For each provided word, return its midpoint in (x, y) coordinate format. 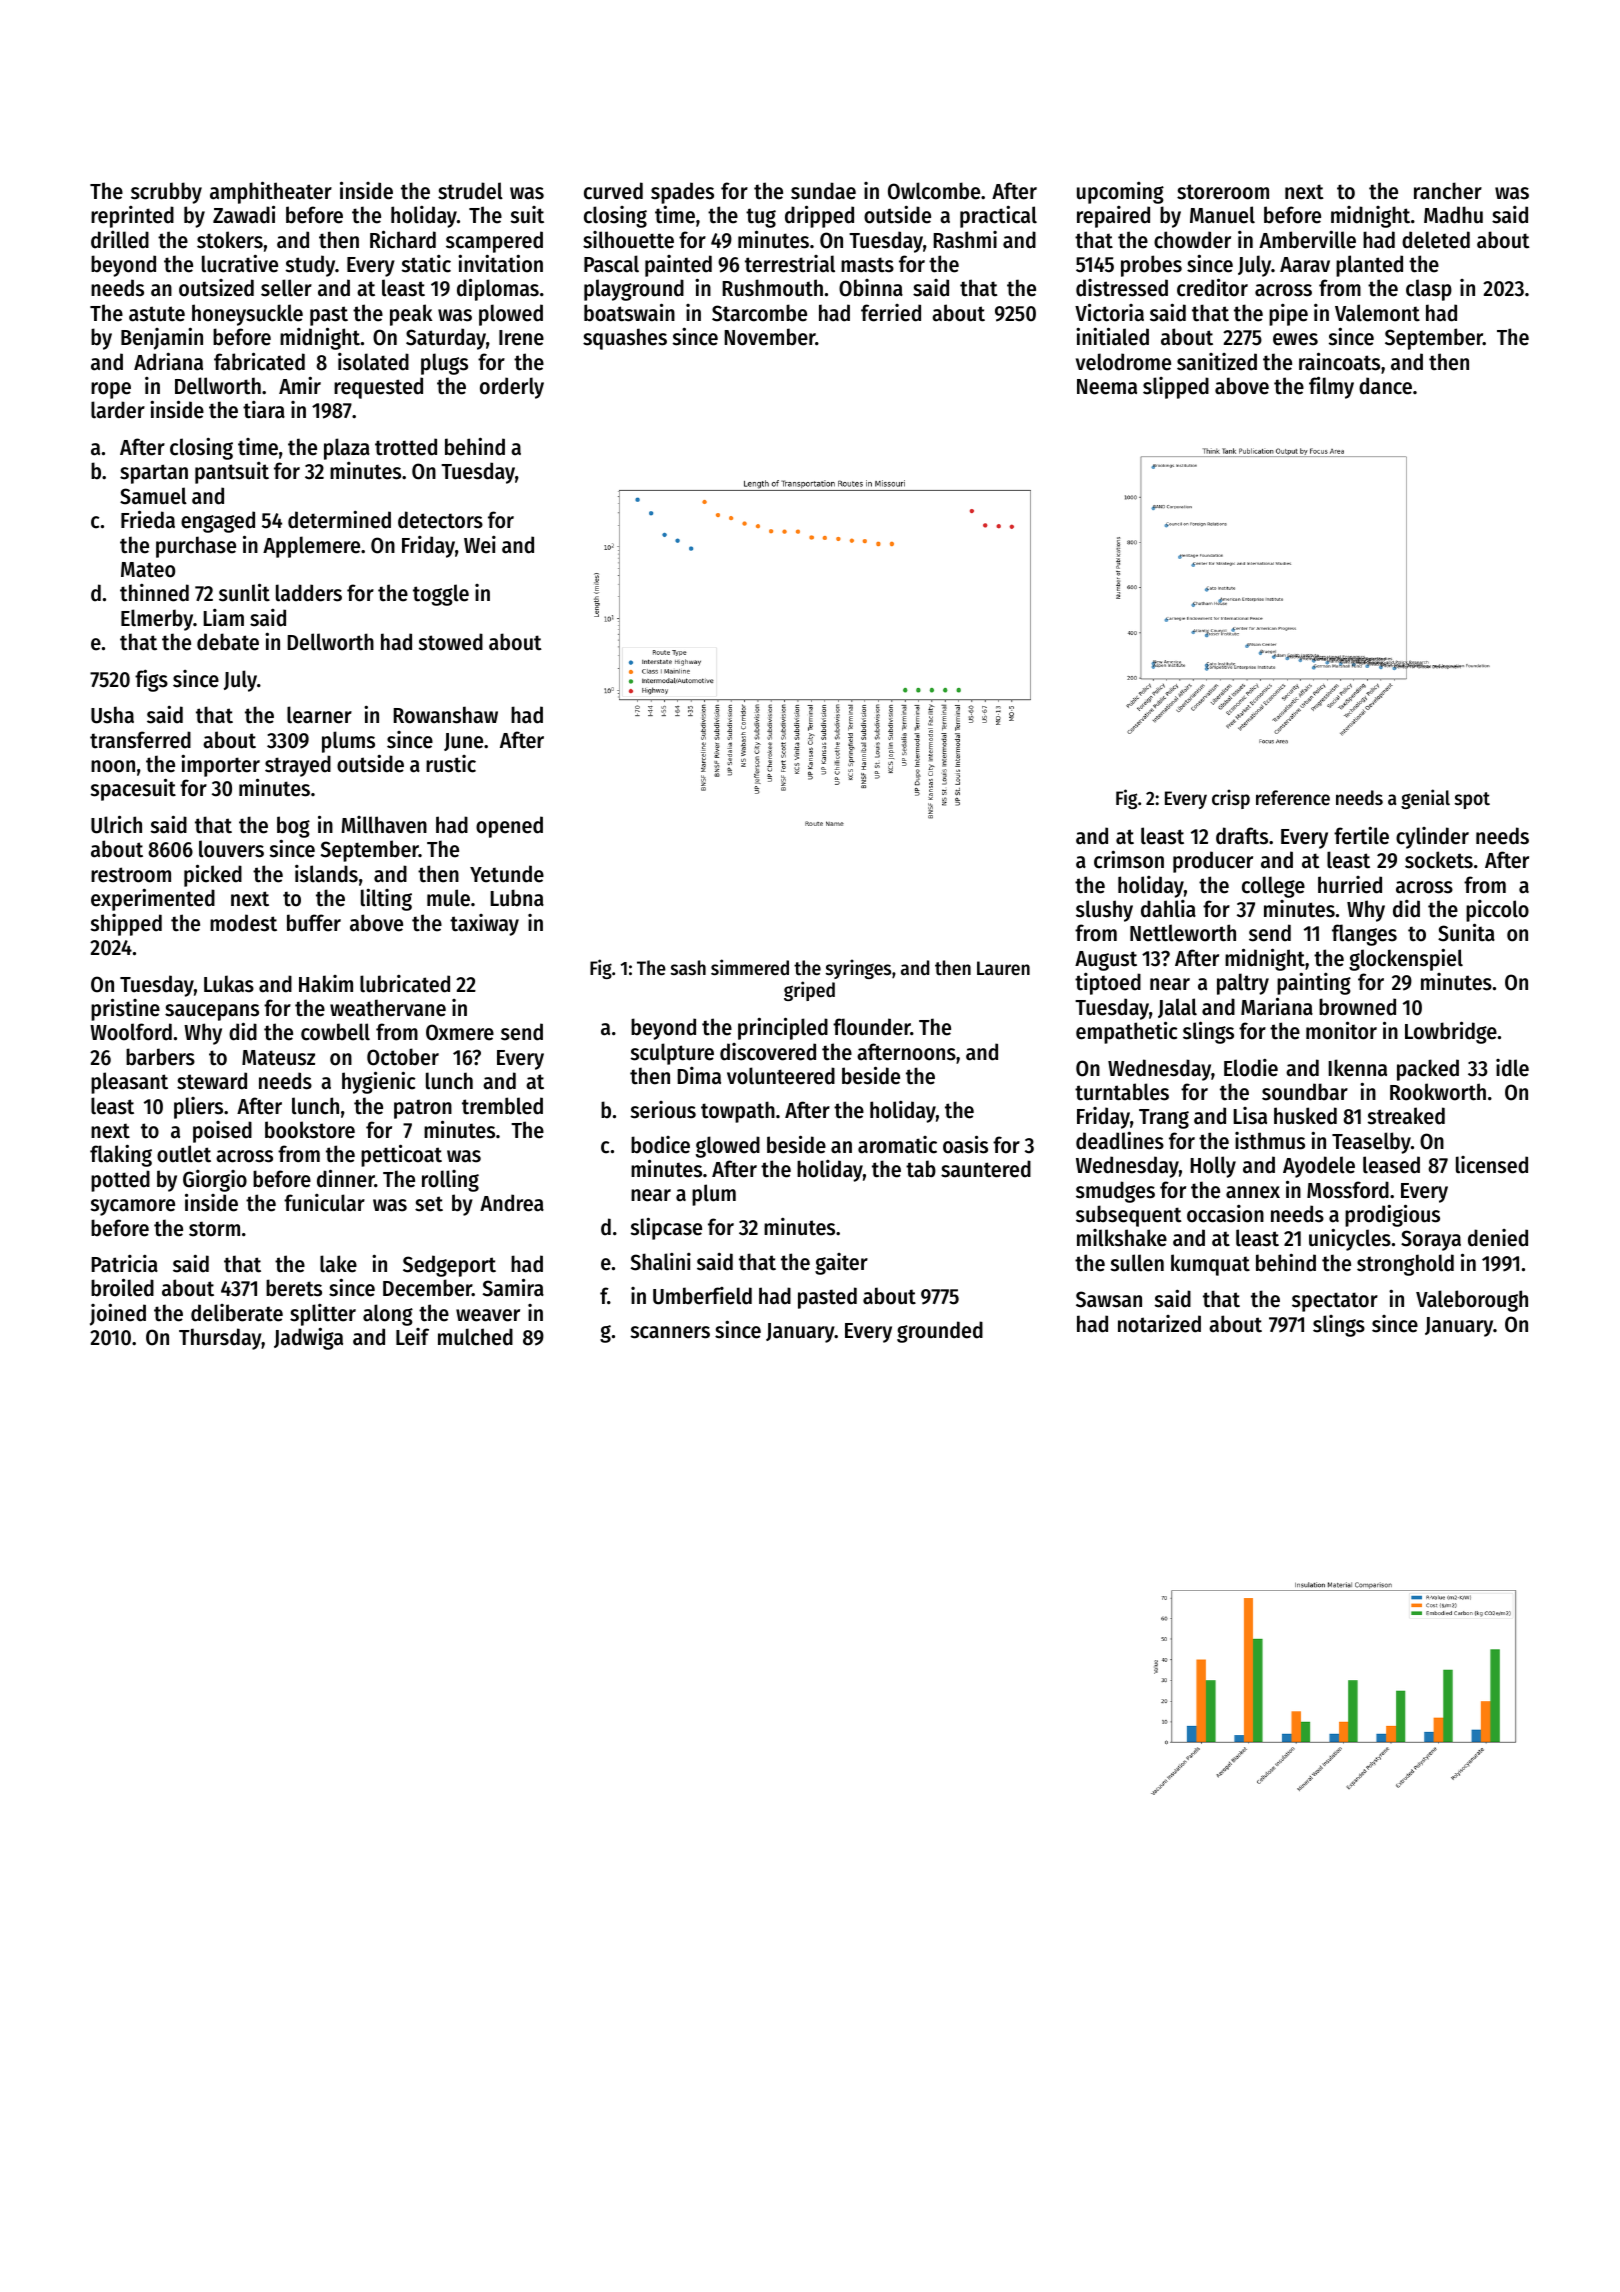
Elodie (1251, 1068)
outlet (184, 1154)
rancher (1448, 191)
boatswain (629, 312)
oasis (965, 1144)
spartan (154, 474)
